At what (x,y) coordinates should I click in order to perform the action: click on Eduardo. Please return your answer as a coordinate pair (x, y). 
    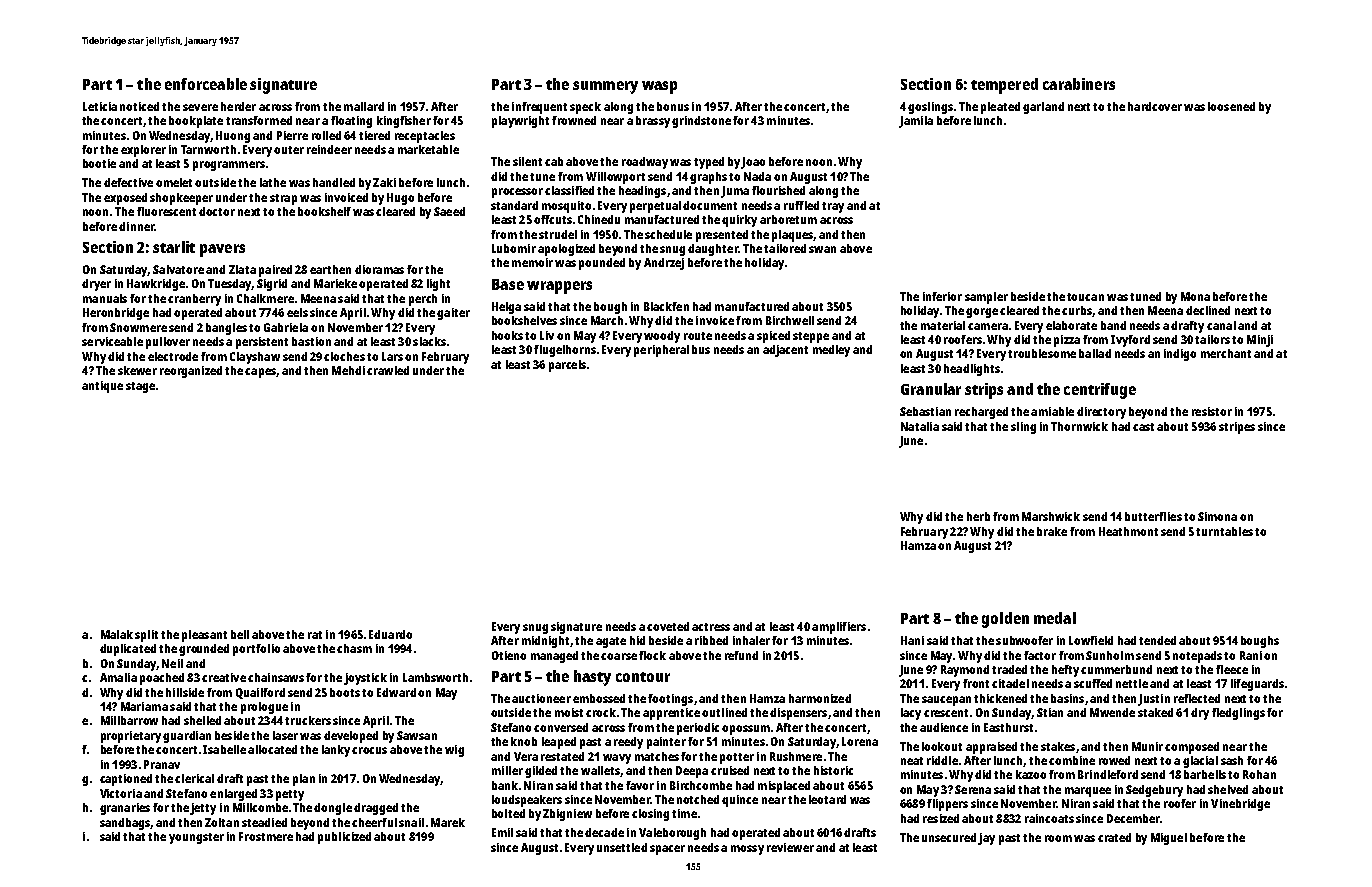
    Looking at the image, I should click on (390, 634).
